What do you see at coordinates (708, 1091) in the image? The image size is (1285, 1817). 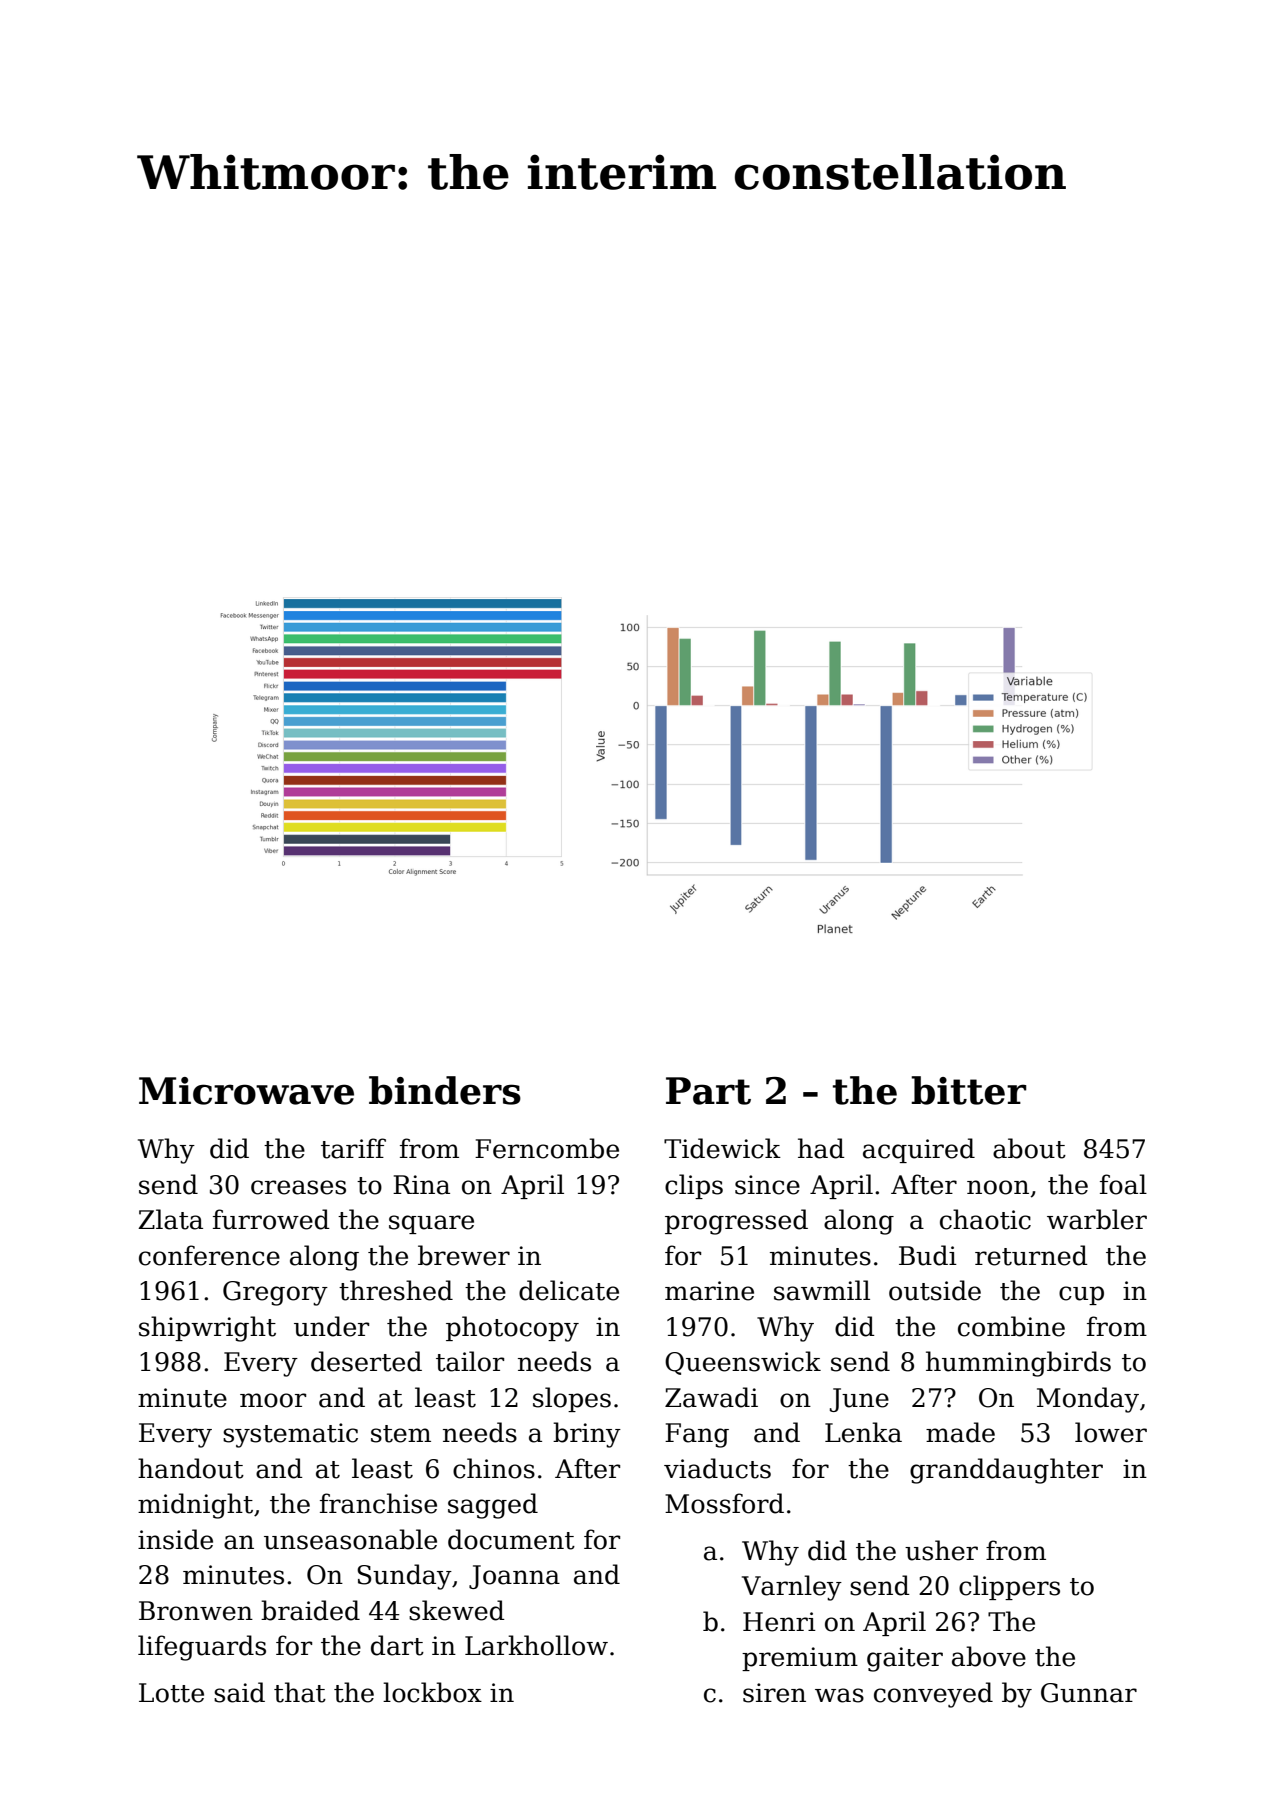 I see `Part` at bounding box center [708, 1091].
